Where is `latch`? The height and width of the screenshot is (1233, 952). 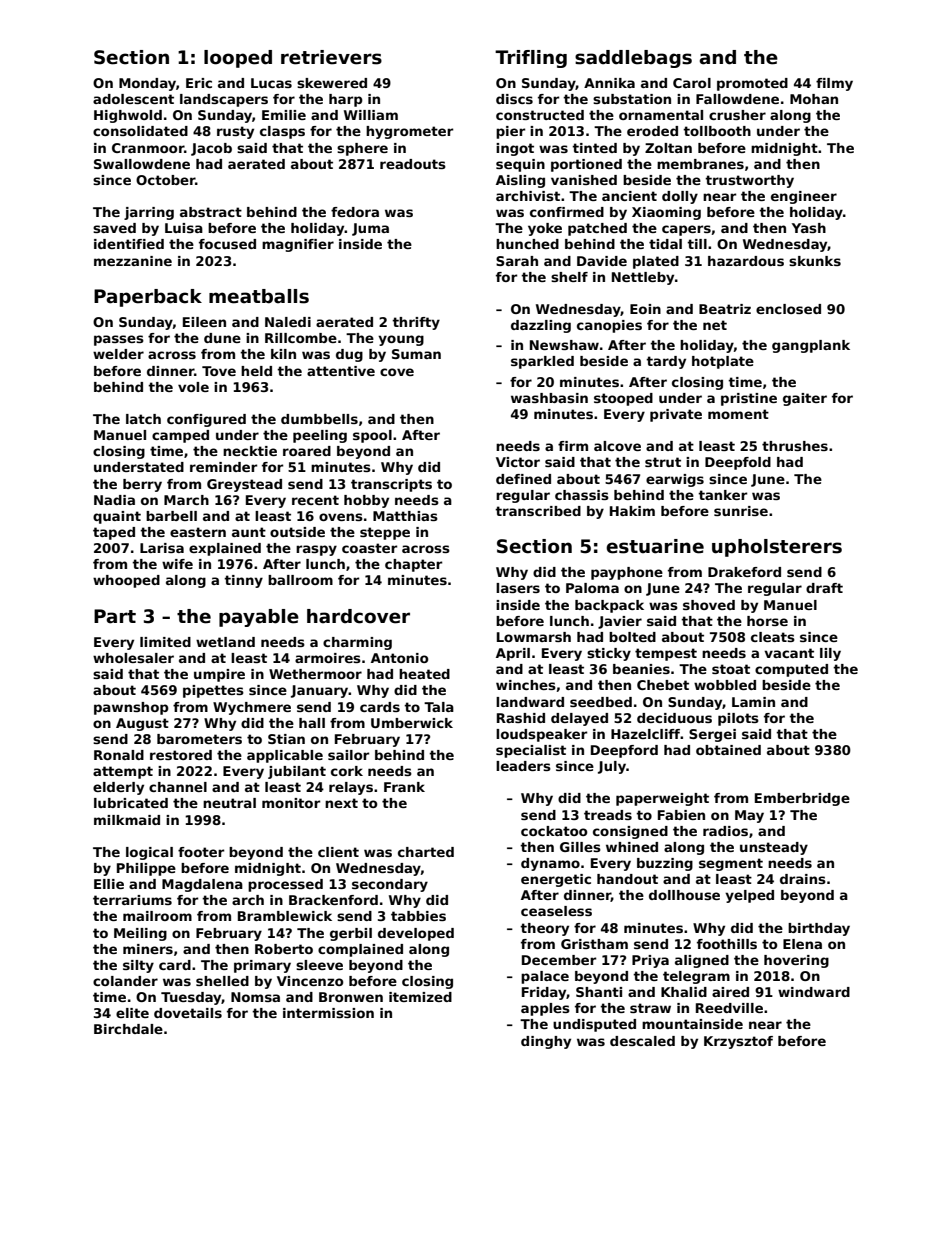 latch is located at coordinates (143, 419).
